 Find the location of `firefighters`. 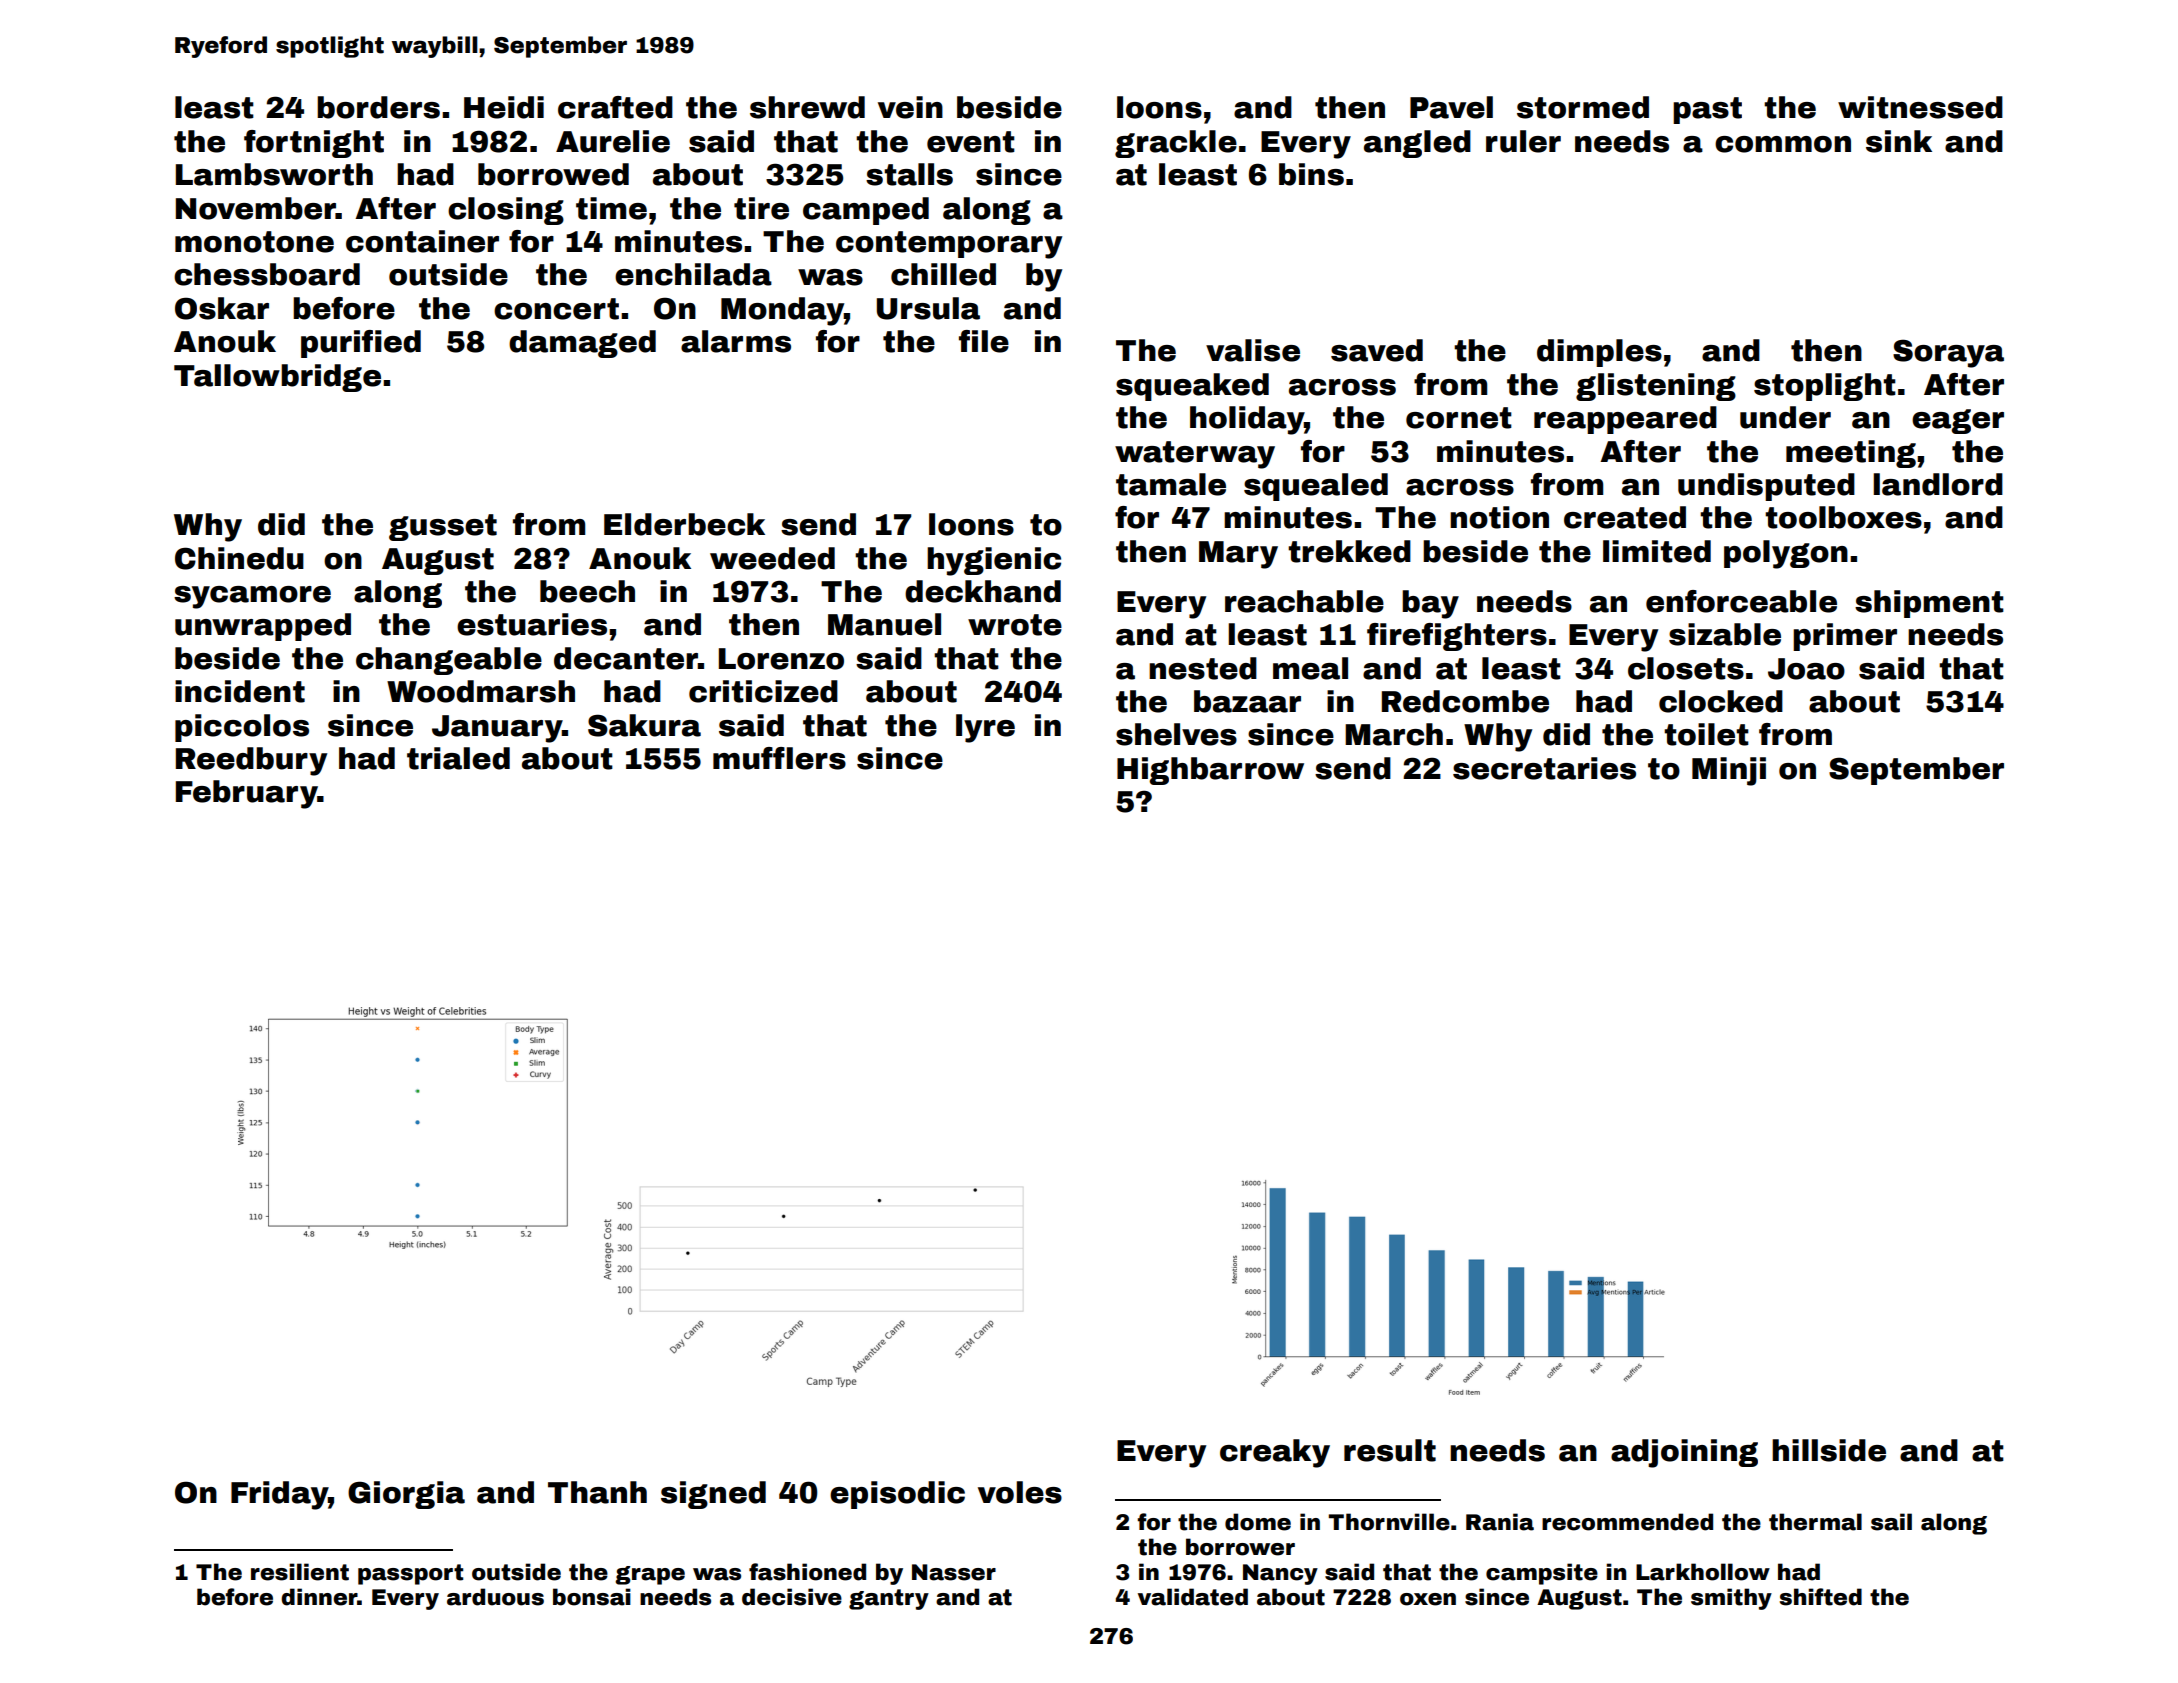

firefighters is located at coordinates (1457, 637).
